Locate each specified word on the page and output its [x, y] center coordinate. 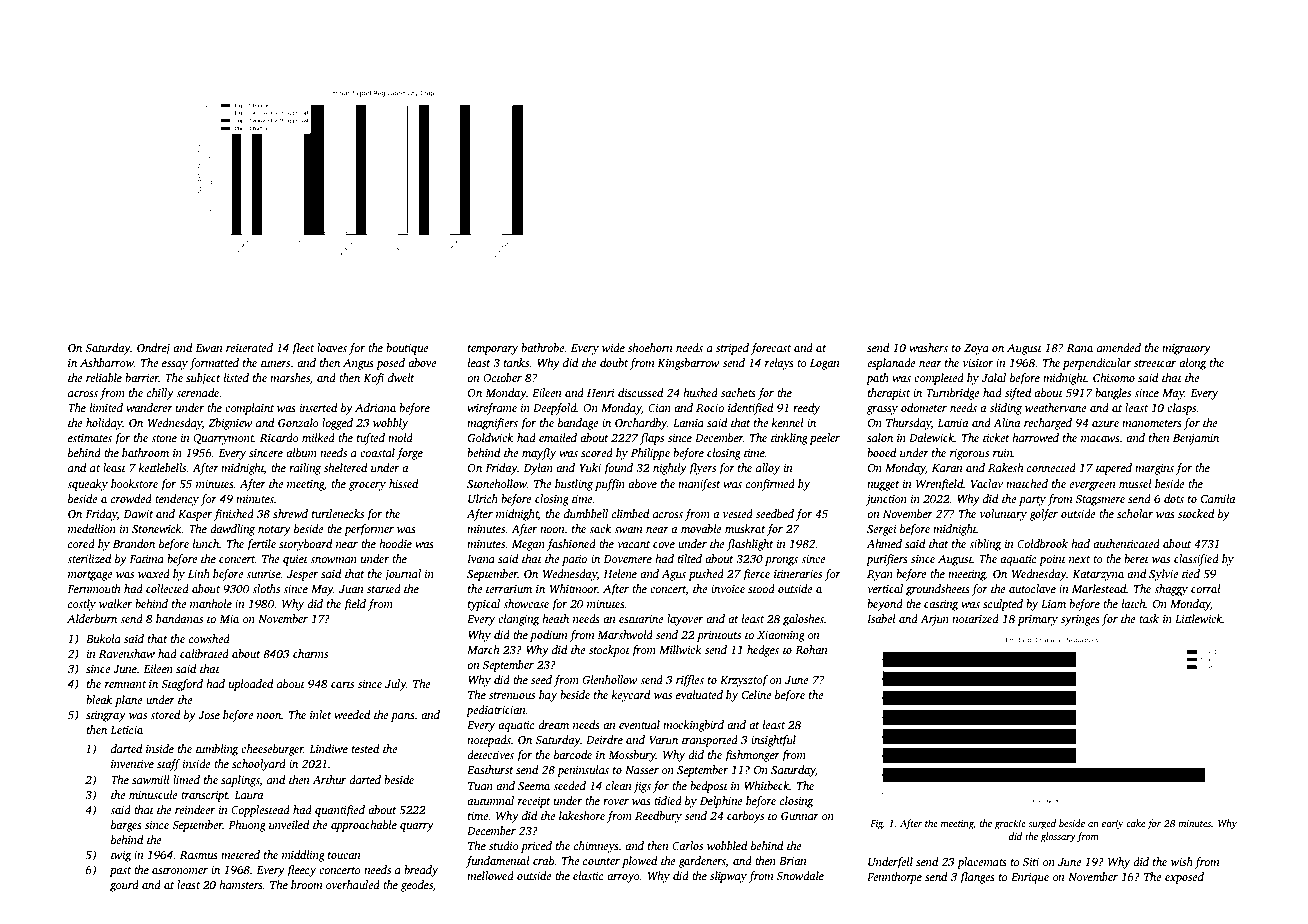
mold [400, 437]
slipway [728, 877]
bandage [578, 424]
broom [306, 884]
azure [1105, 424]
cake [1135, 823]
